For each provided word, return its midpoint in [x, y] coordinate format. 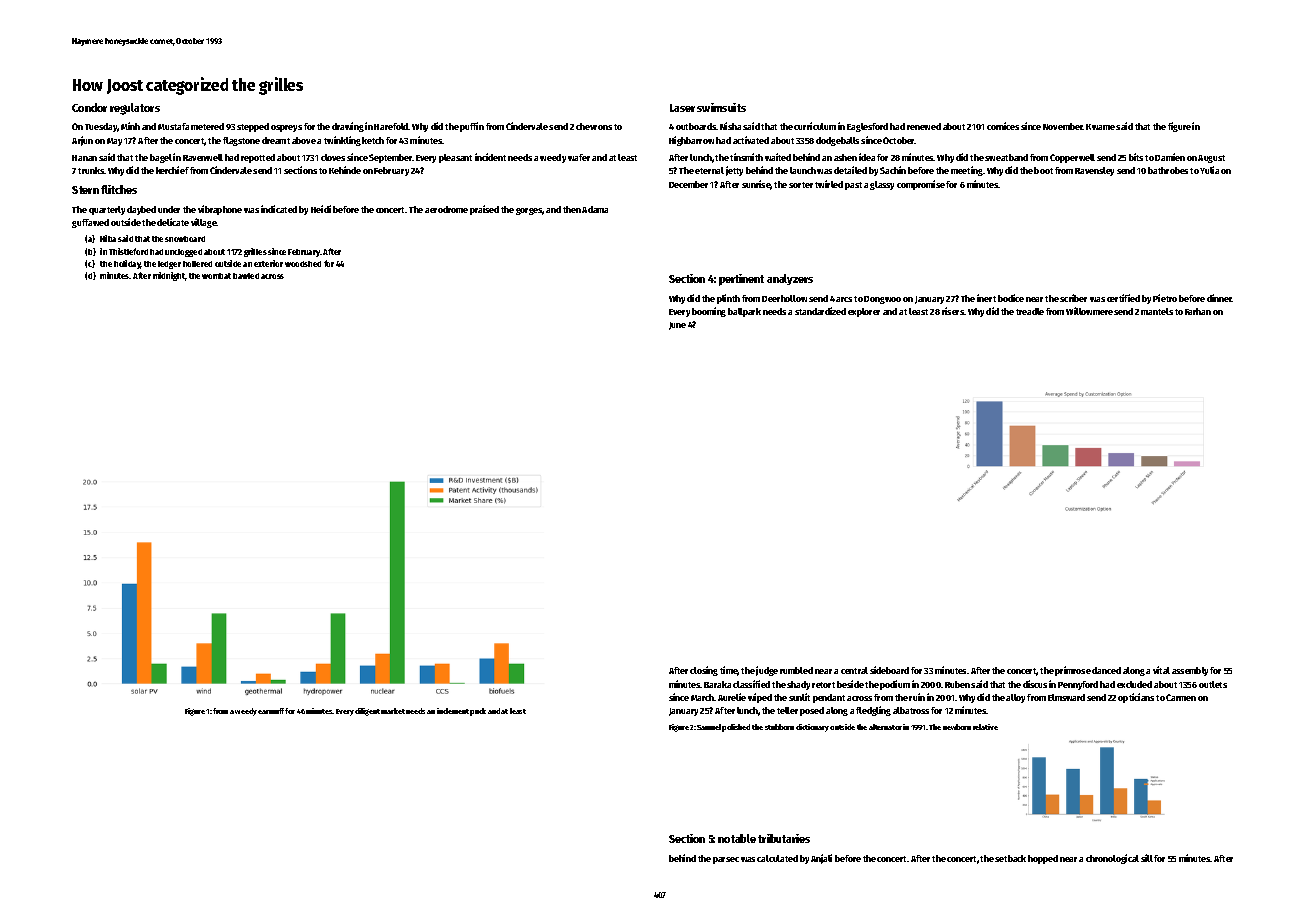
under [169, 209]
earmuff [271, 711]
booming [709, 312]
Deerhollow [784, 298]
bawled [246, 276]
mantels [1157, 311]
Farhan [1198, 311]
